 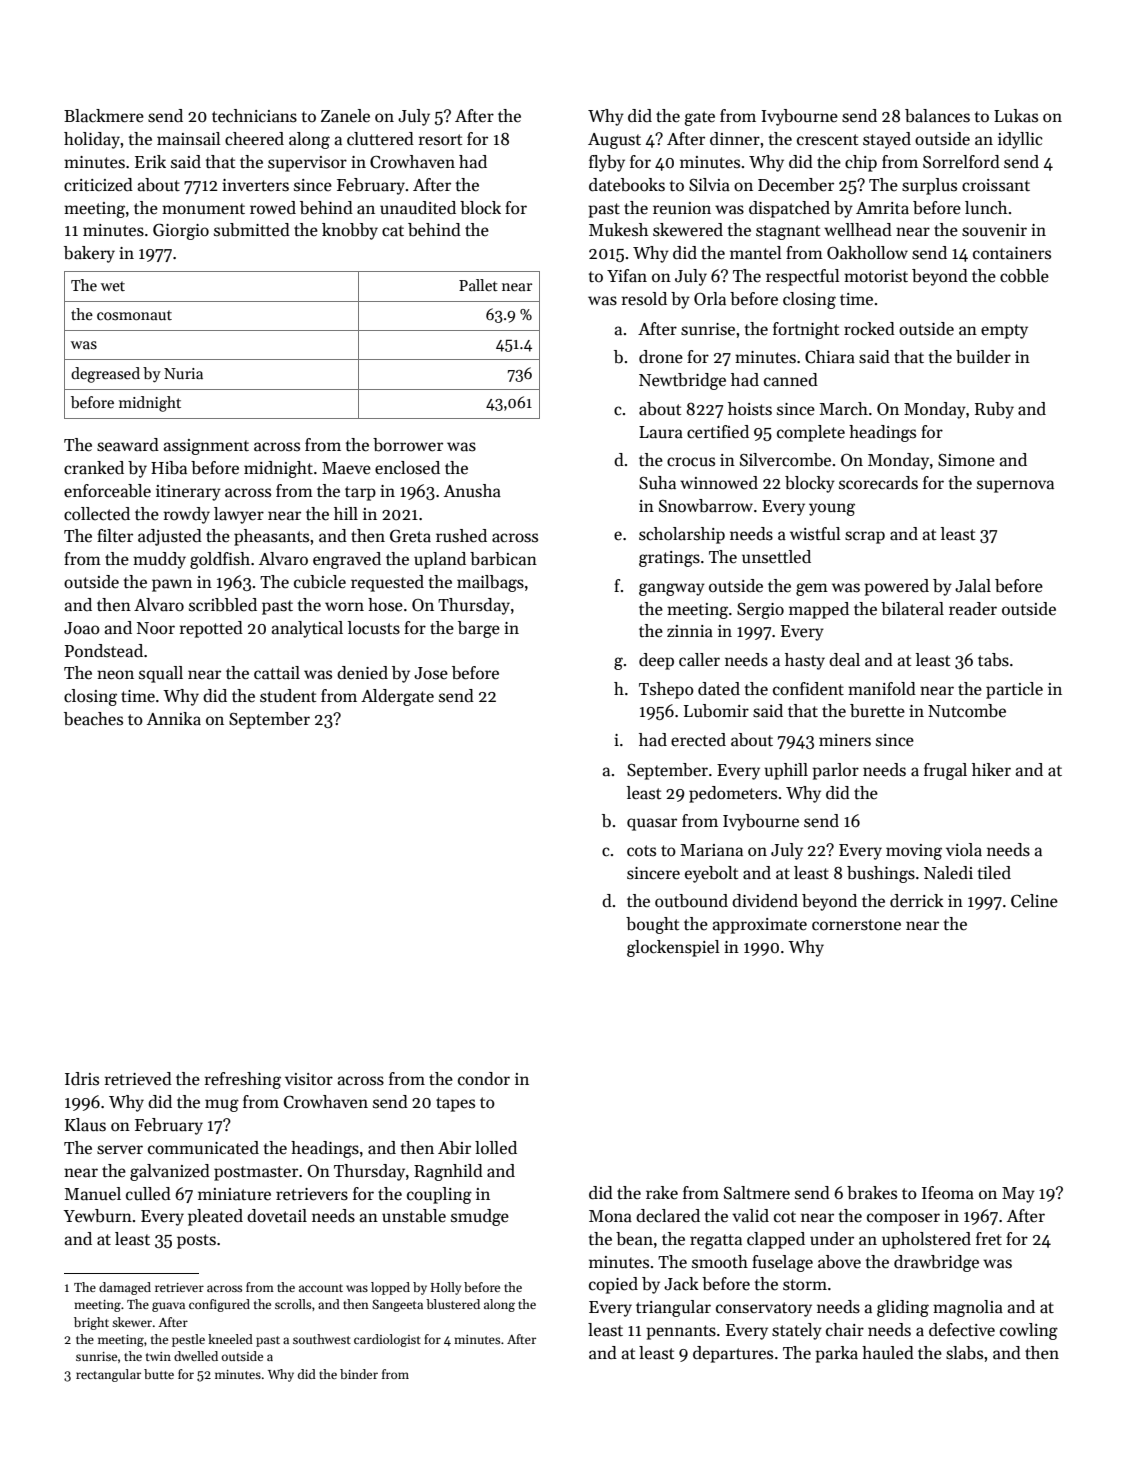 I want to click on resold, so click(x=644, y=299).
